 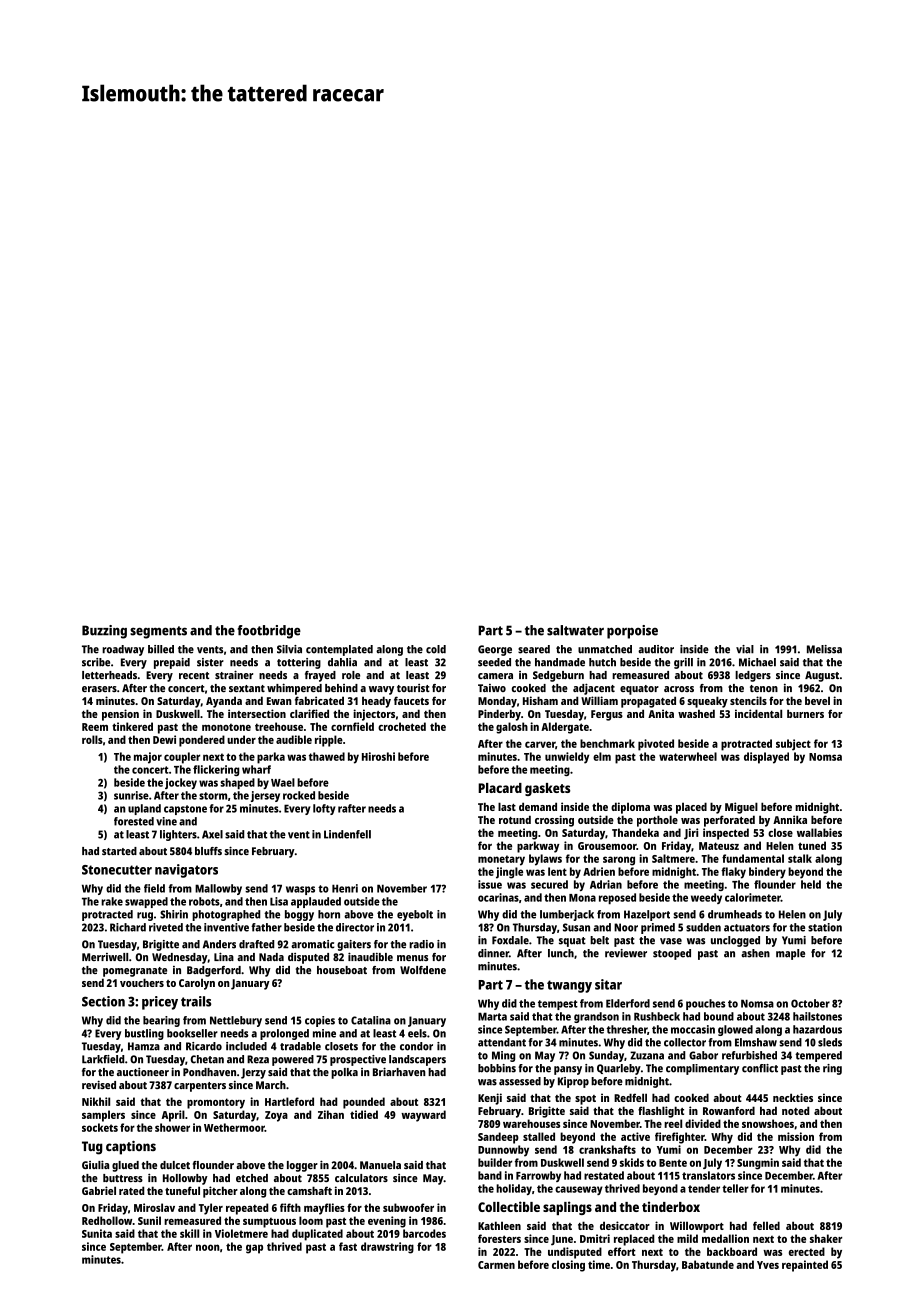 I want to click on Silvia, so click(x=289, y=649).
